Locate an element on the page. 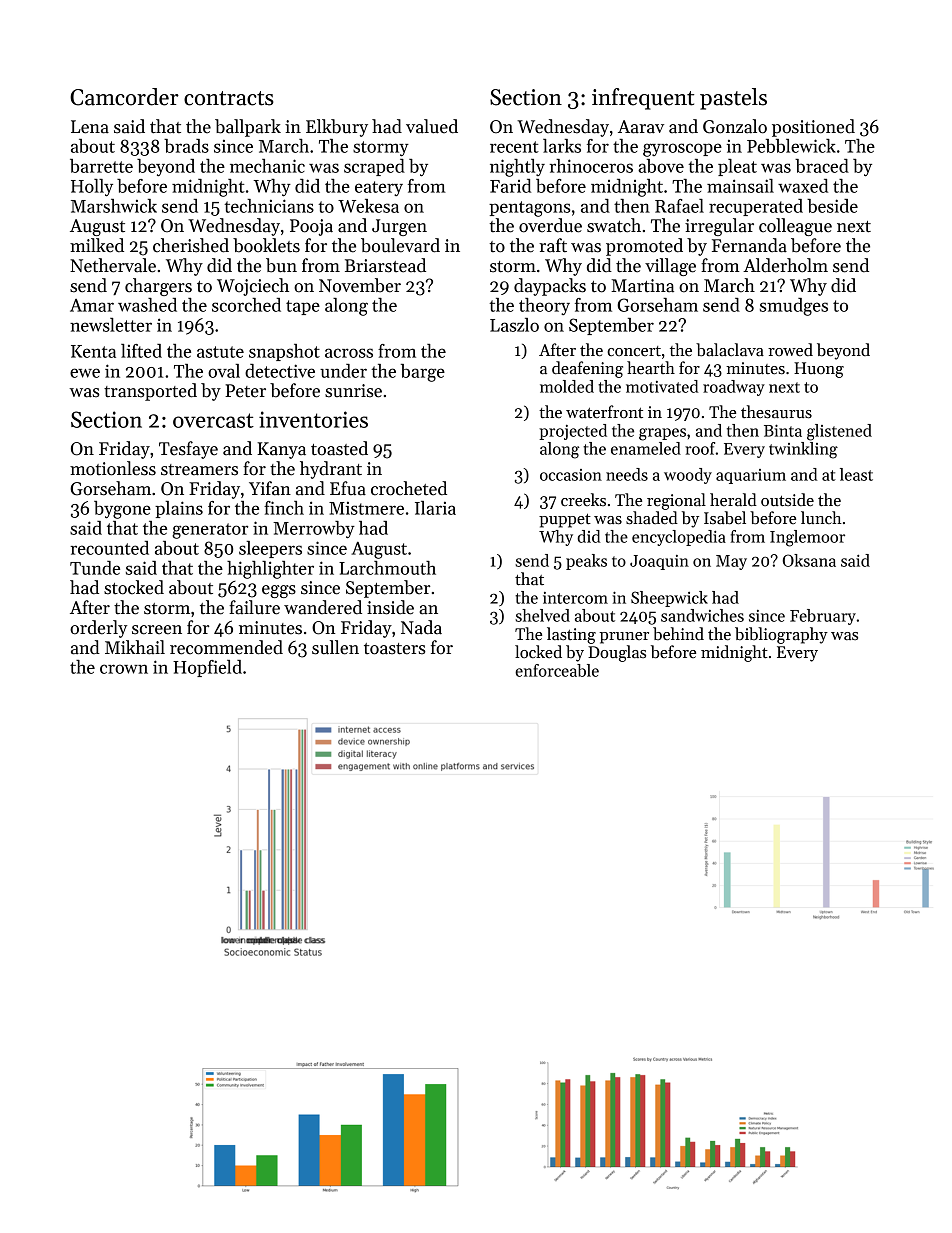 The image size is (952, 1233). Elkbury is located at coordinates (337, 128).
